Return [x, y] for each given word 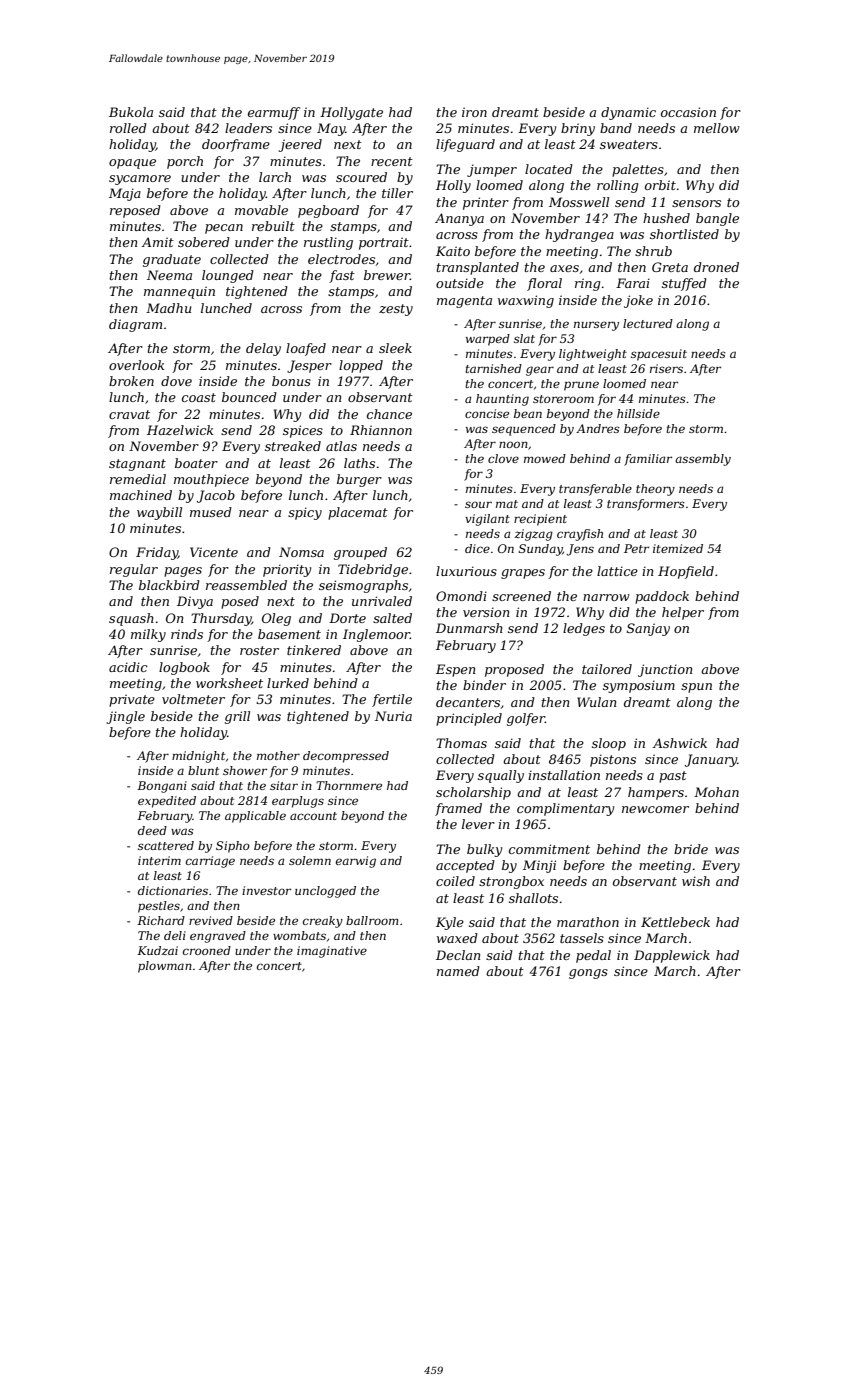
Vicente [214, 552]
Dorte [347, 618]
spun [696, 688]
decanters [468, 702]
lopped [361, 366]
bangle [717, 219]
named [458, 971]
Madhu [168, 308]
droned [716, 267]
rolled [128, 128]
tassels [582, 938]
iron [474, 112]
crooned [207, 950]
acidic [128, 667]
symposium [639, 686]
